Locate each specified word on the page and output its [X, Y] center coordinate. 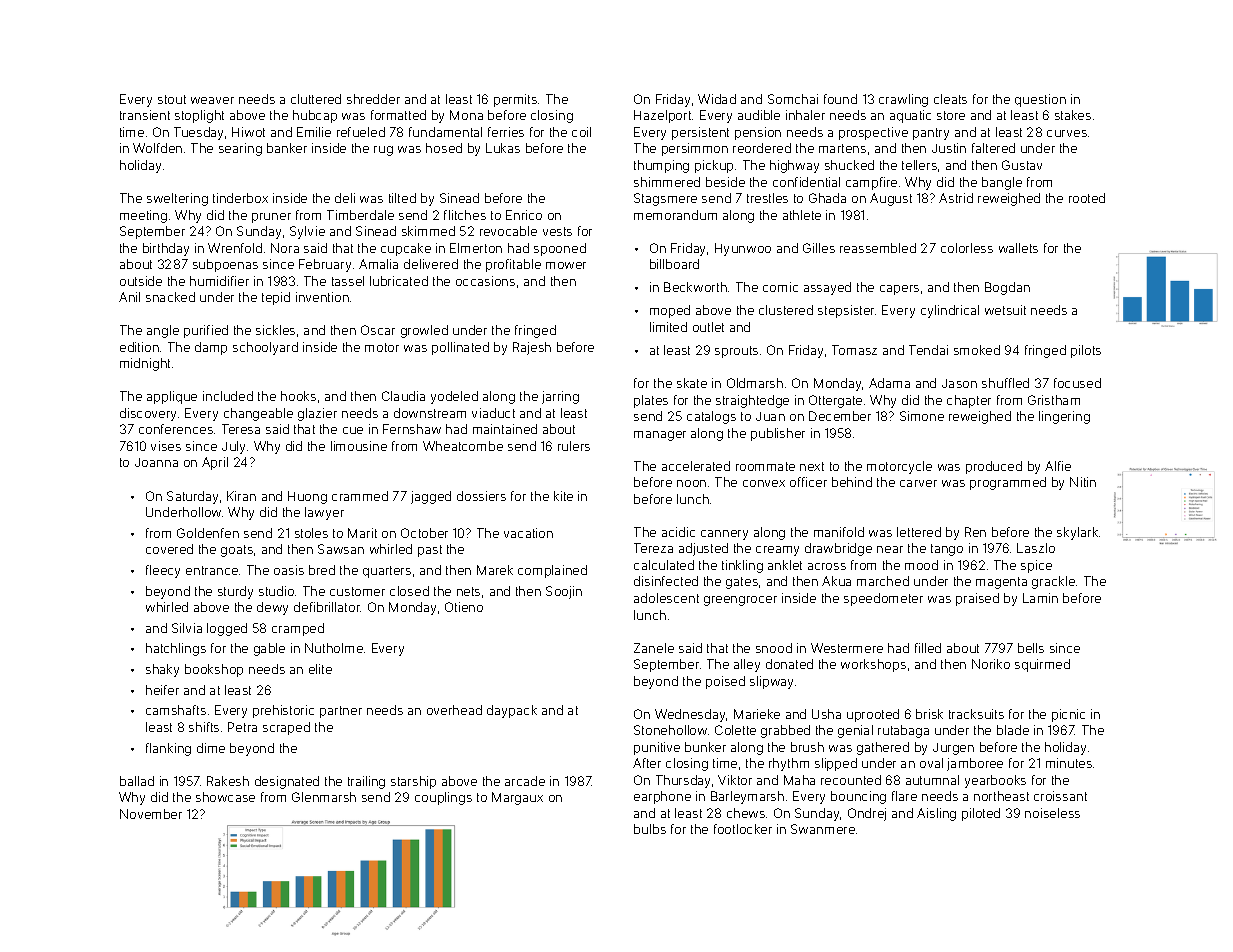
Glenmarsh [324, 797]
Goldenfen [208, 533]
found [840, 99]
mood [921, 565]
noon [691, 483]
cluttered [316, 99]
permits [515, 100]
